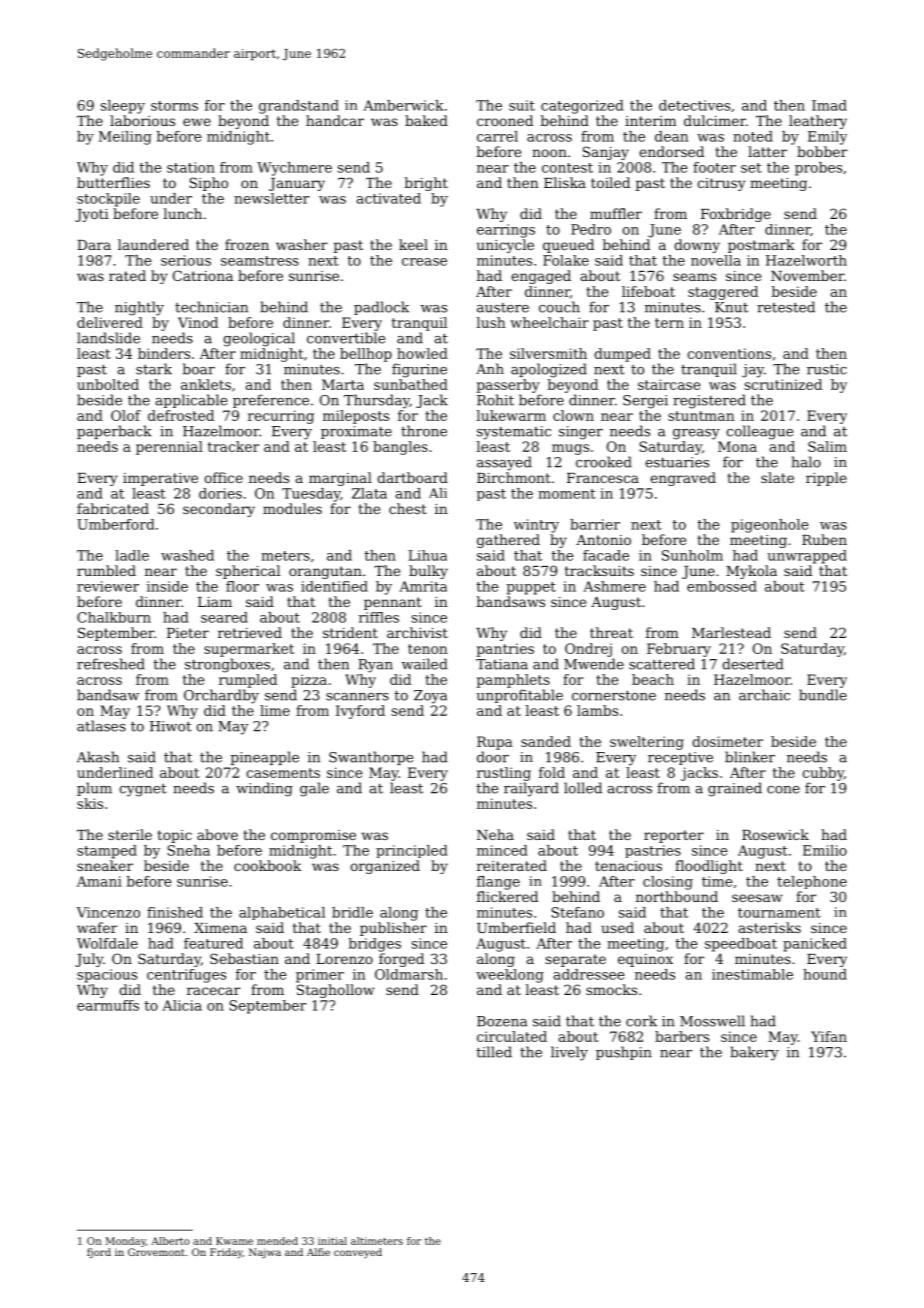 This image has width=924, height=1308. I want to click on Amberwick, so click(403, 105).
